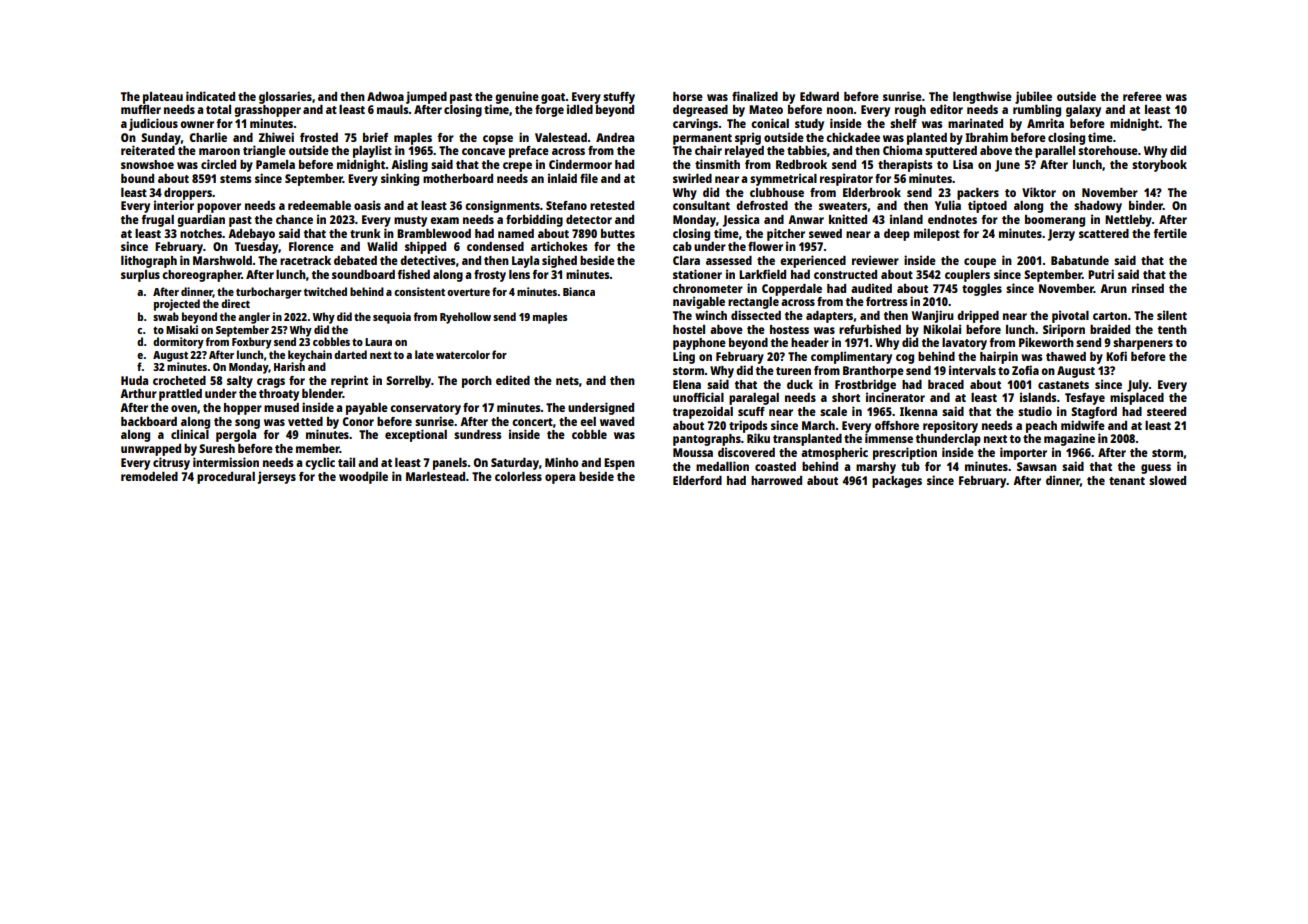  I want to click on tenth, so click(1172, 329).
